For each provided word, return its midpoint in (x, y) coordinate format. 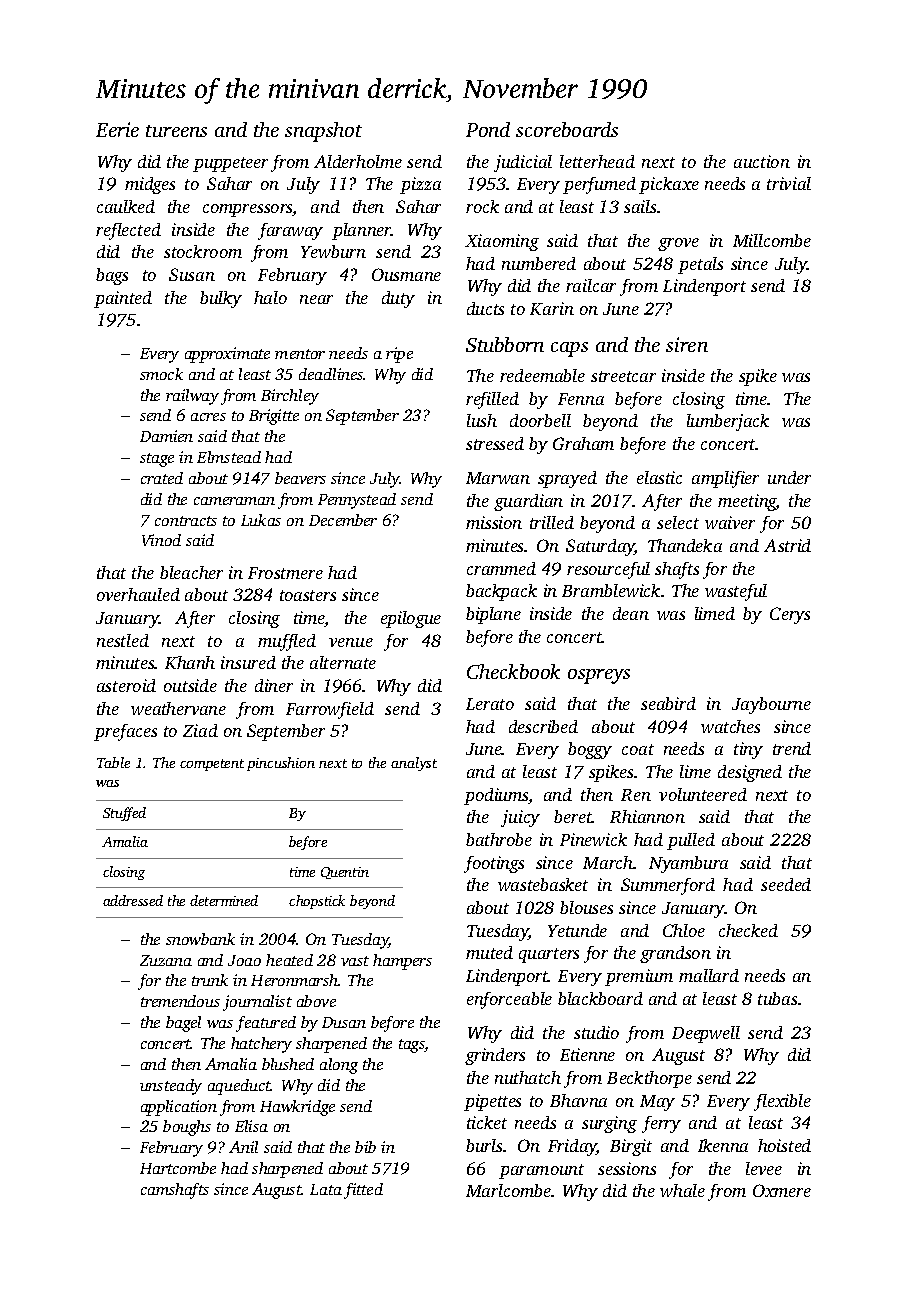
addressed (133, 900)
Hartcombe (178, 1168)
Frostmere (285, 573)
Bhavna (578, 1100)
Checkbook (513, 671)
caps (569, 349)
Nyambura (688, 864)
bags (112, 276)
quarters (549, 955)
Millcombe (772, 240)
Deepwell (706, 1034)
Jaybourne (771, 705)
